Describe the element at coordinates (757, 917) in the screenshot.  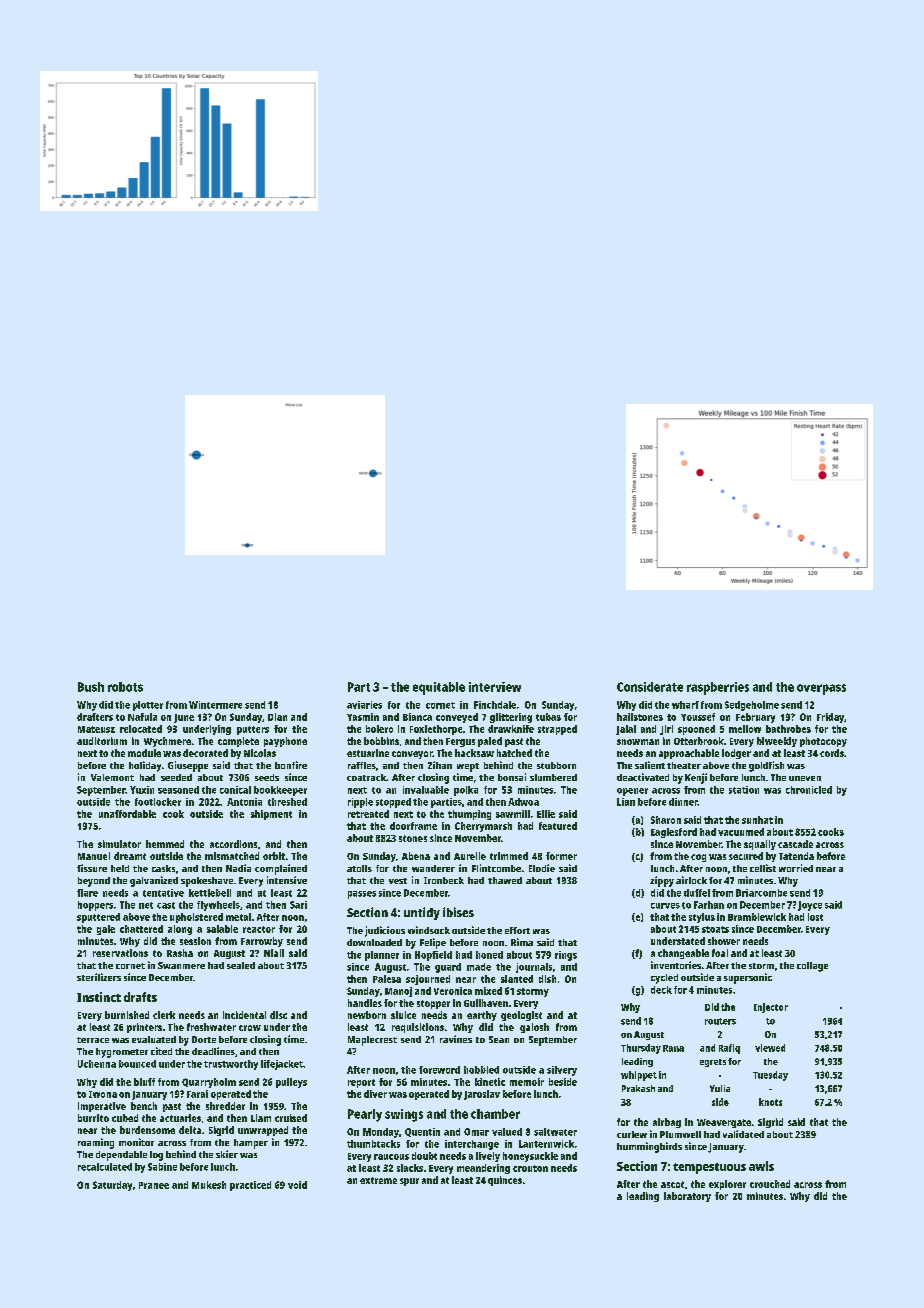
I see `Bramblewick` at that location.
